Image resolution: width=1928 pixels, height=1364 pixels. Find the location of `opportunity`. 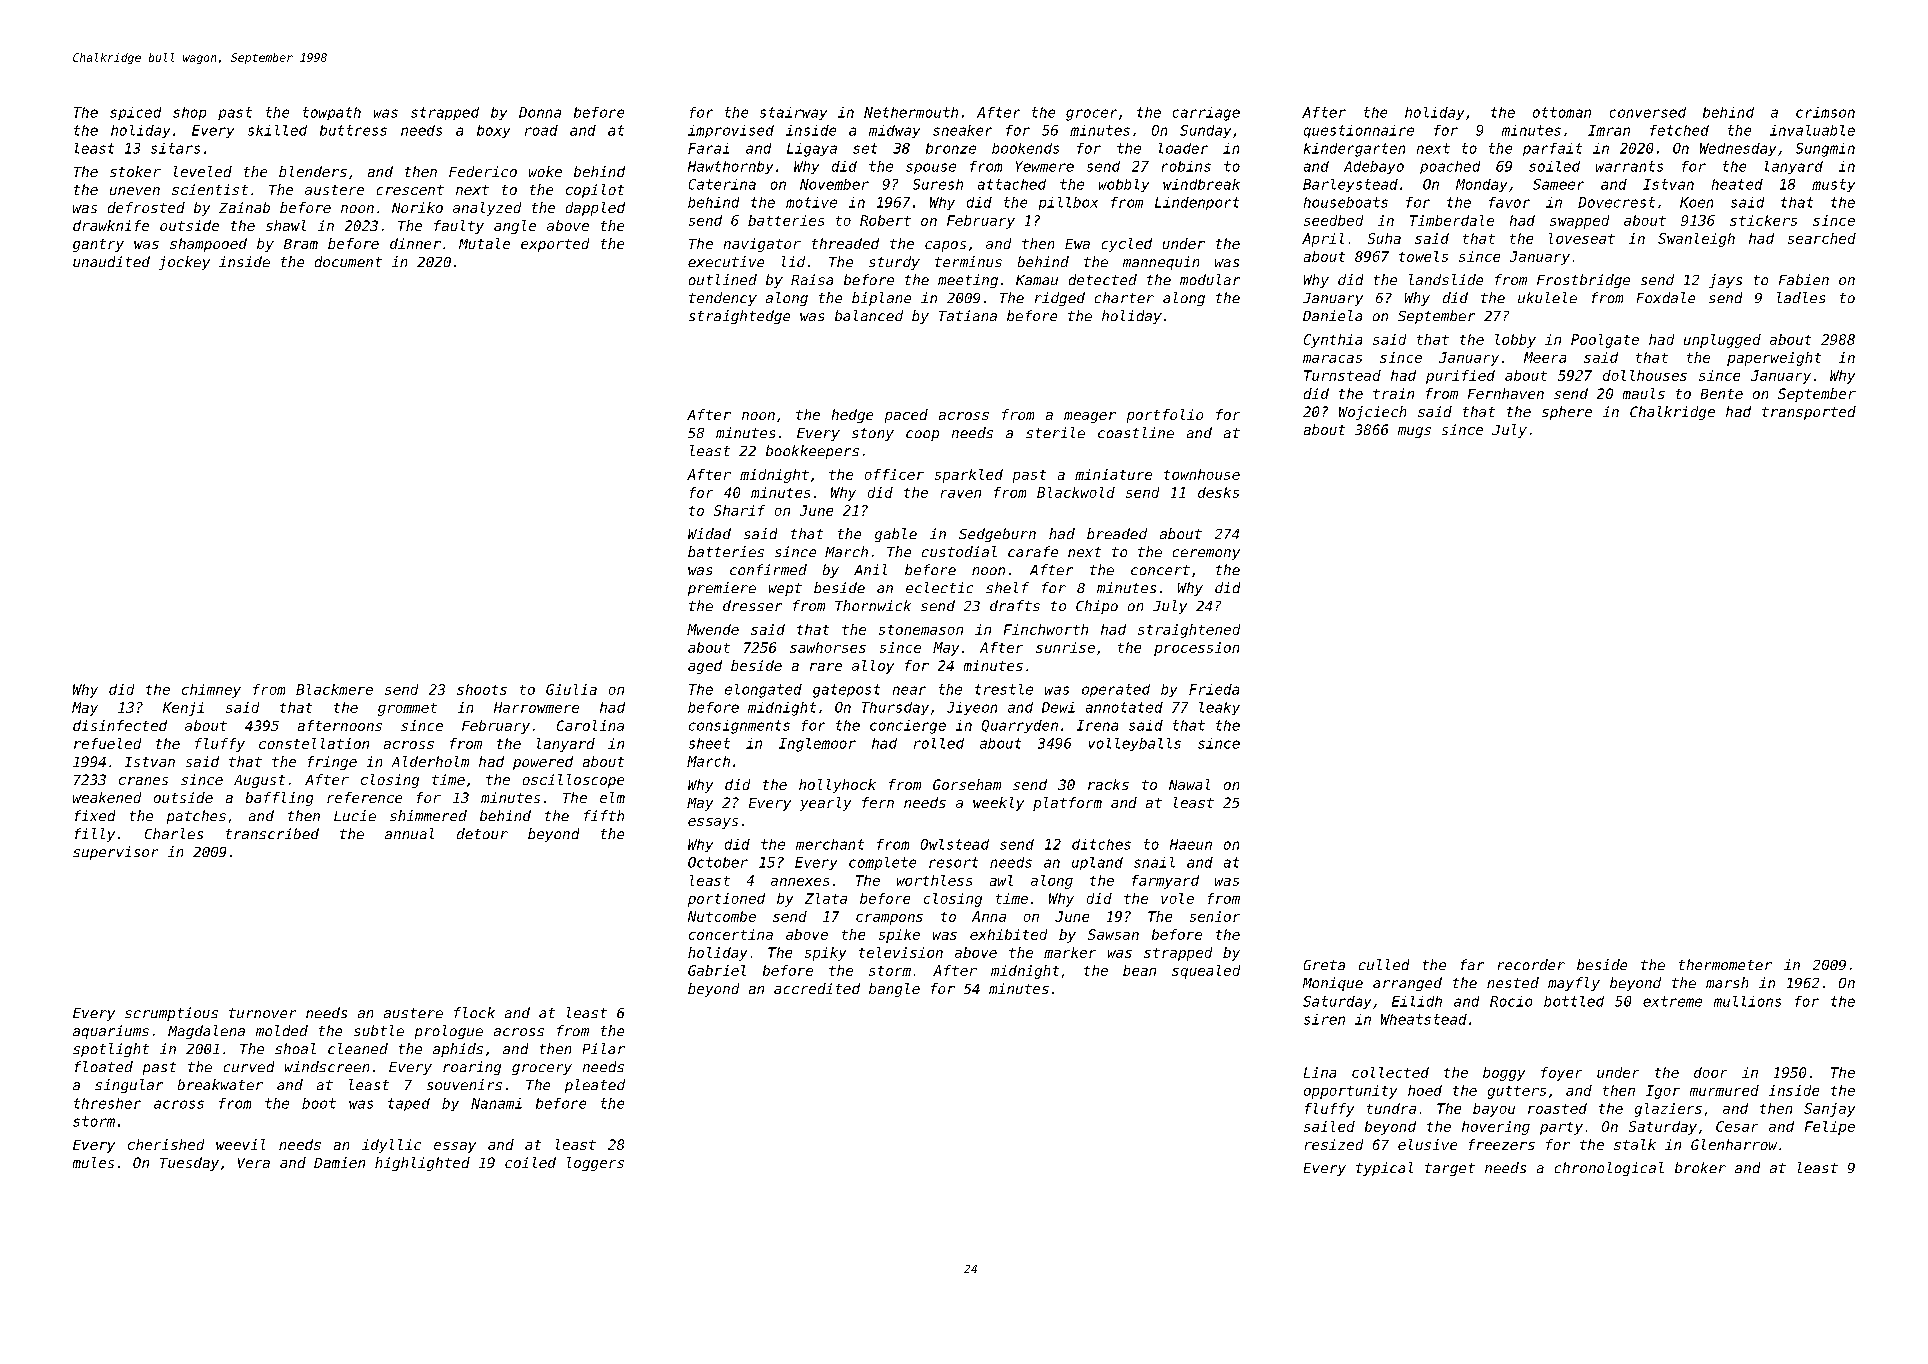

opportunity is located at coordinates (1350, 1092).
